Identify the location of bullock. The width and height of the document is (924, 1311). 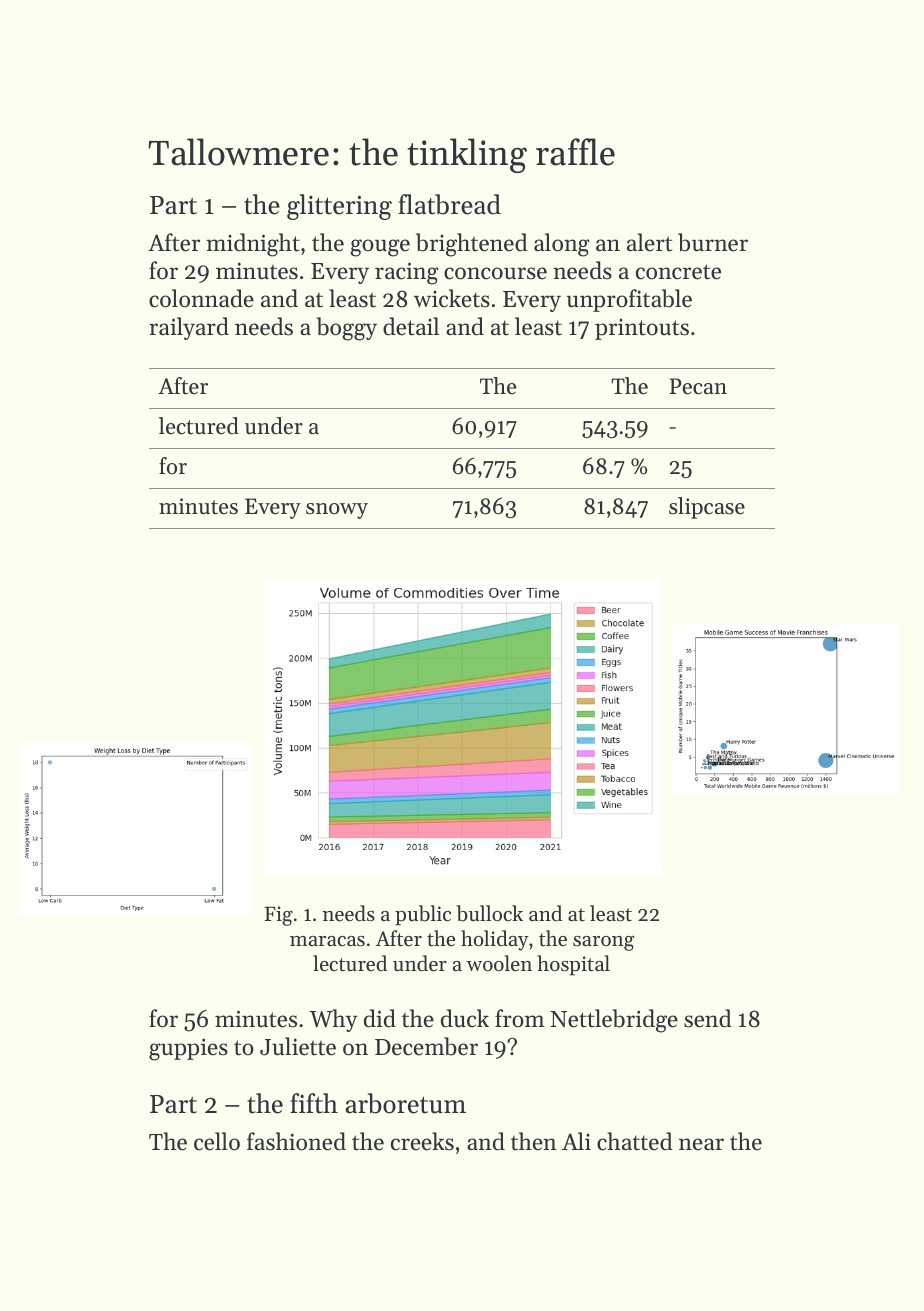
(489, 913).
